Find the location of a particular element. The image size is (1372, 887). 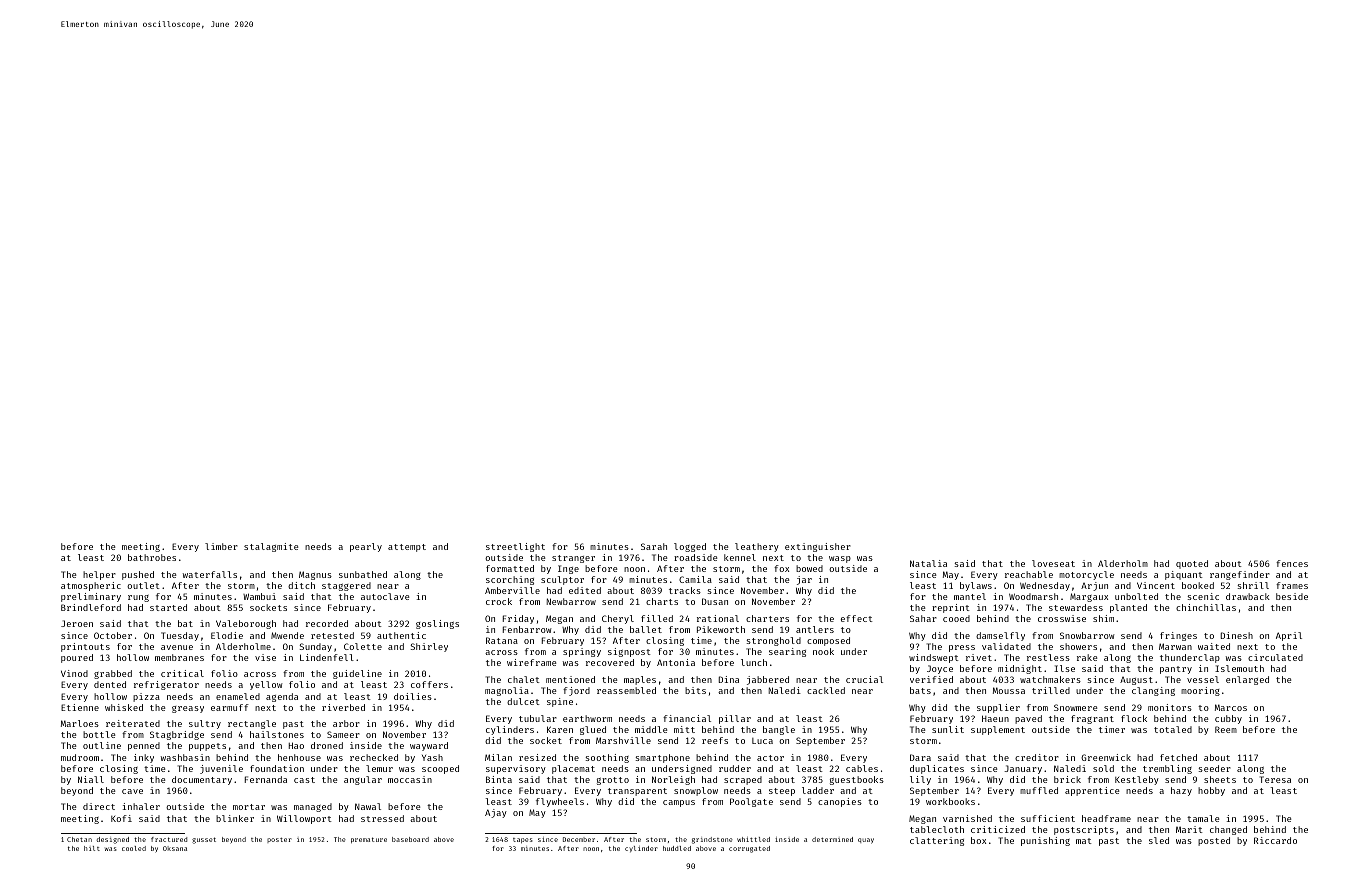

totaled is located at coordinates (1173, 729).
